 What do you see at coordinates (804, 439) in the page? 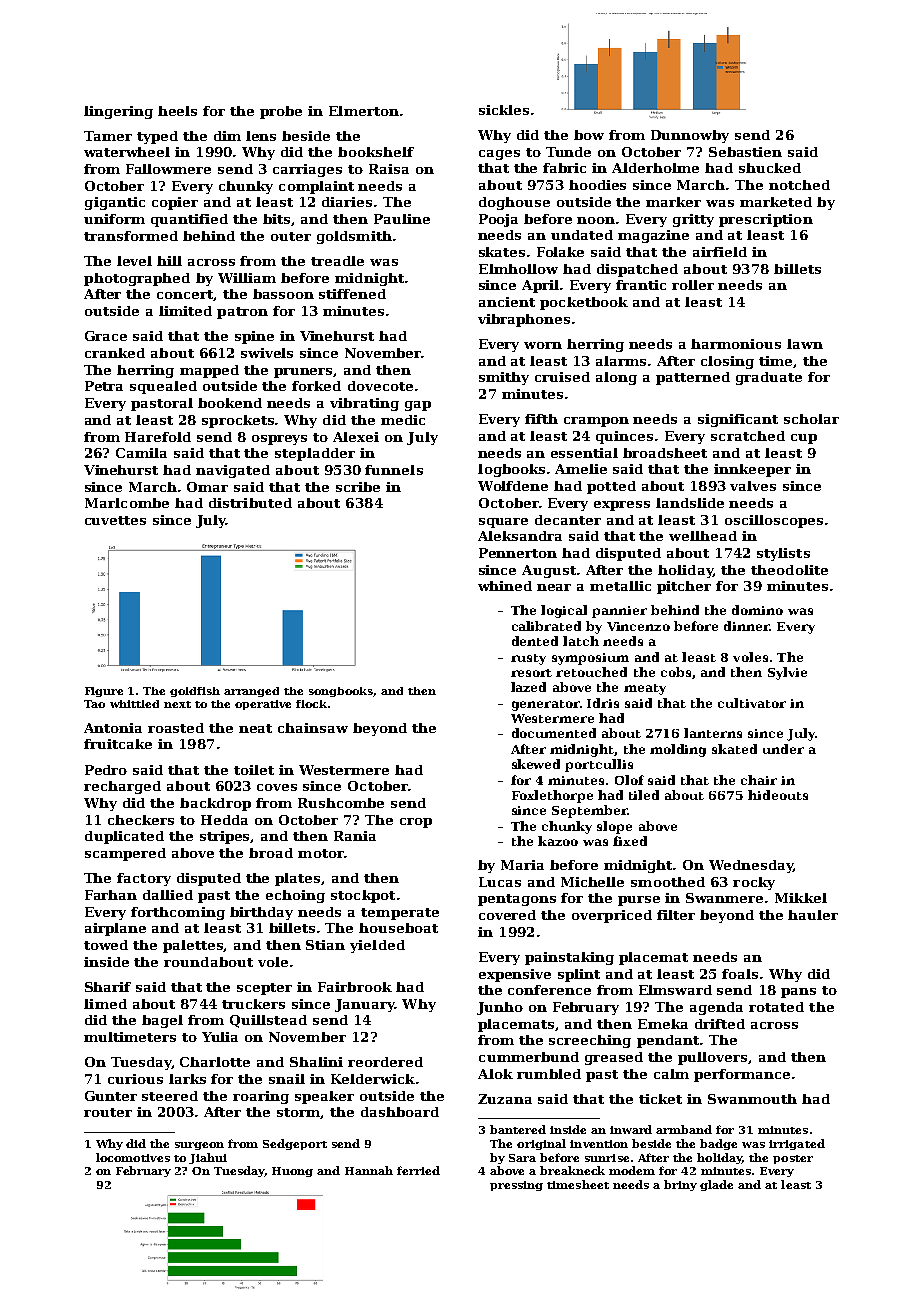
I see `cup` at bounding box center [804, 439].
